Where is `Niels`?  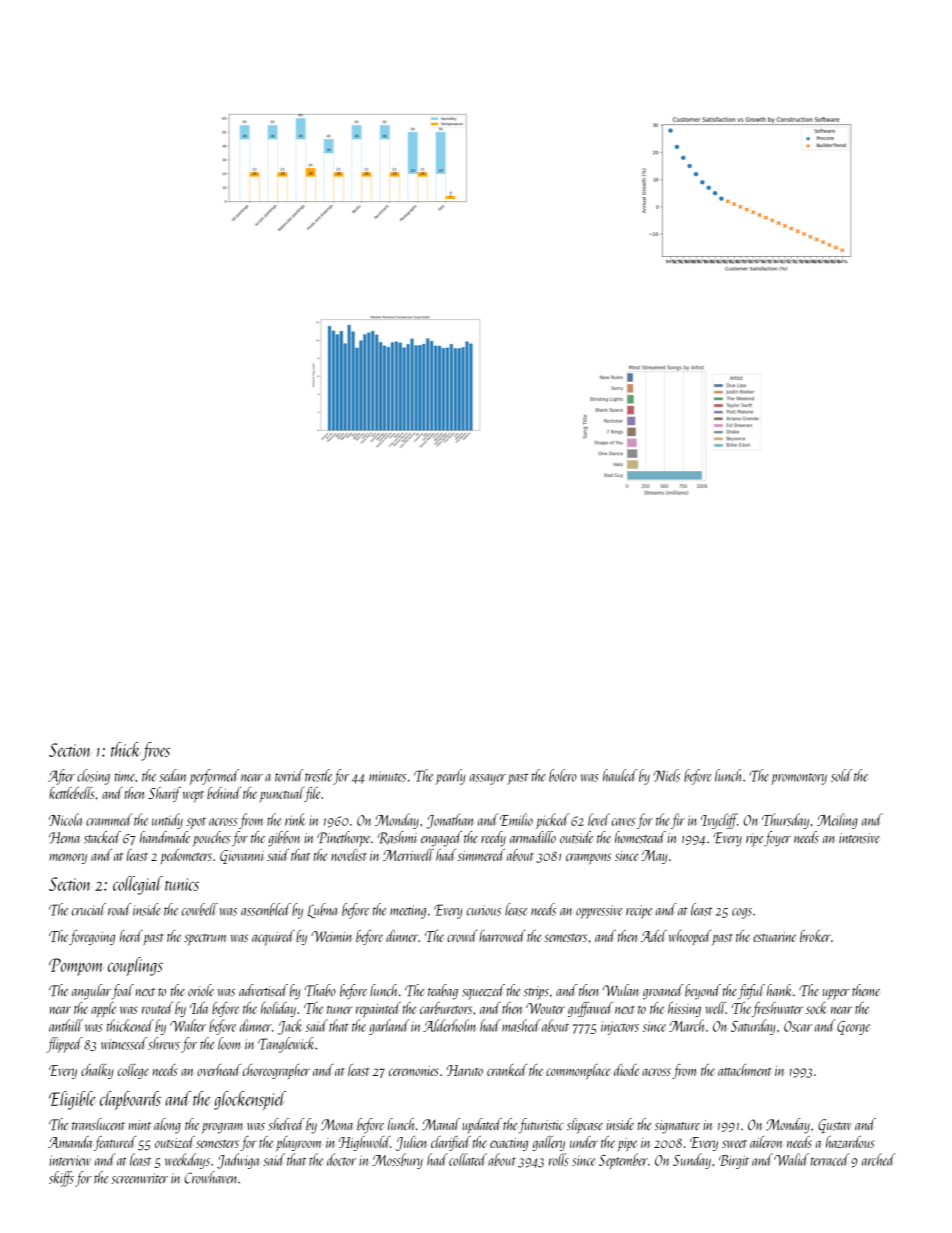
Niels is located at coordinates (666, 775).
